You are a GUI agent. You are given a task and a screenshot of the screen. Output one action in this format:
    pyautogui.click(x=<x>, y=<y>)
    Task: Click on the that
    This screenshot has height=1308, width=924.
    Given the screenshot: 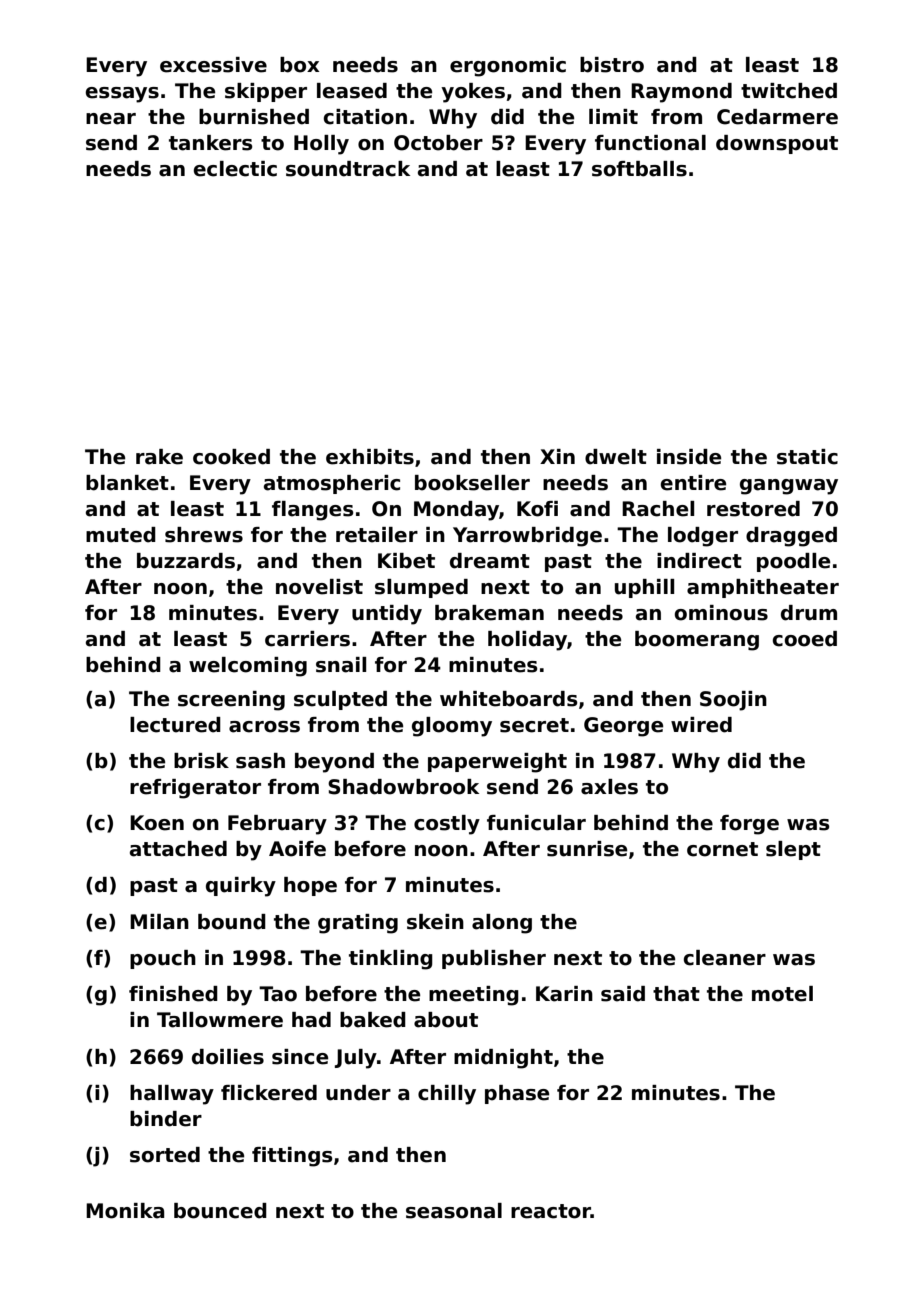 What is the action you would take?
    pyautogui.click(x=676, y=994)
